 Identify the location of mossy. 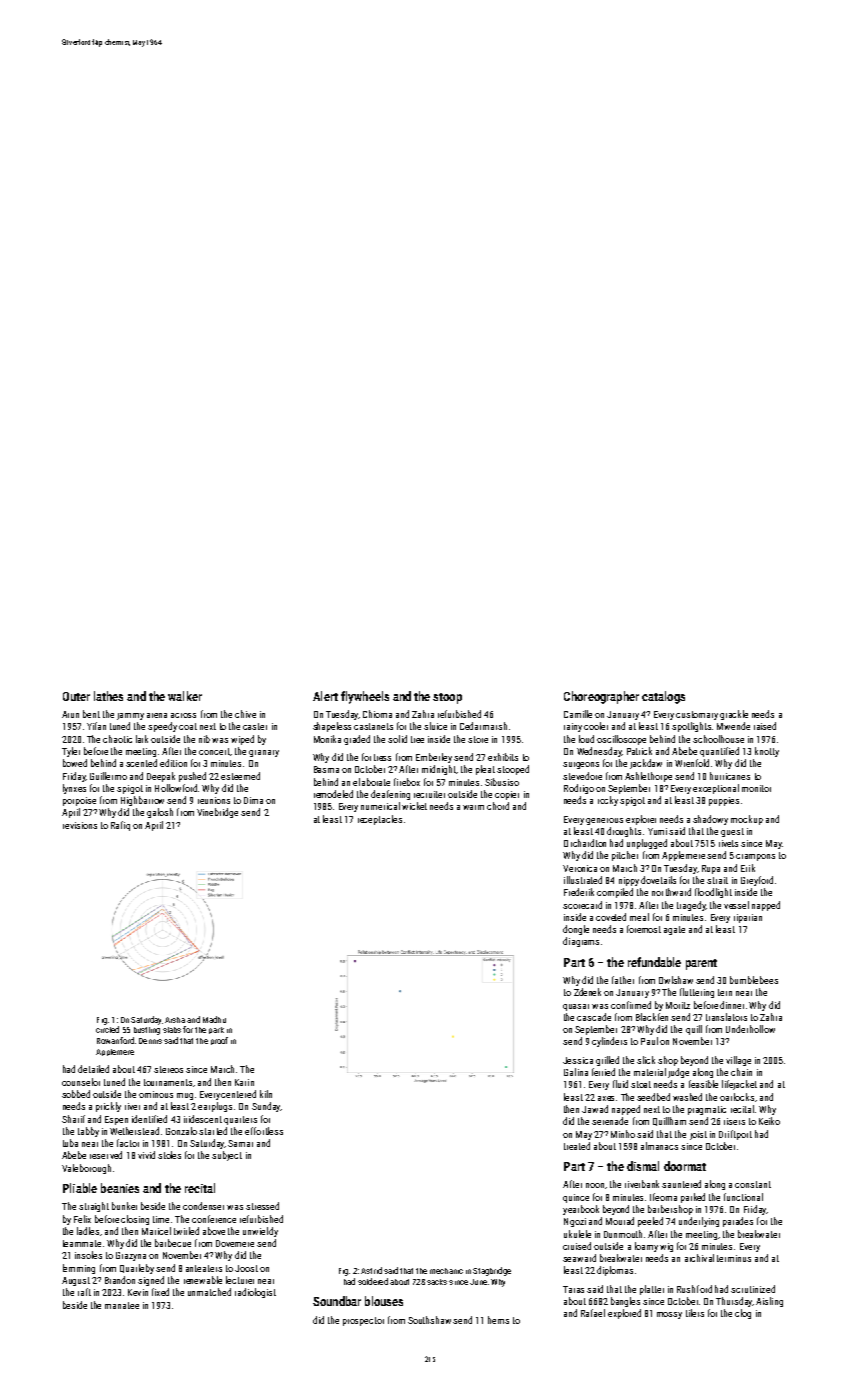
(669, 1315).
